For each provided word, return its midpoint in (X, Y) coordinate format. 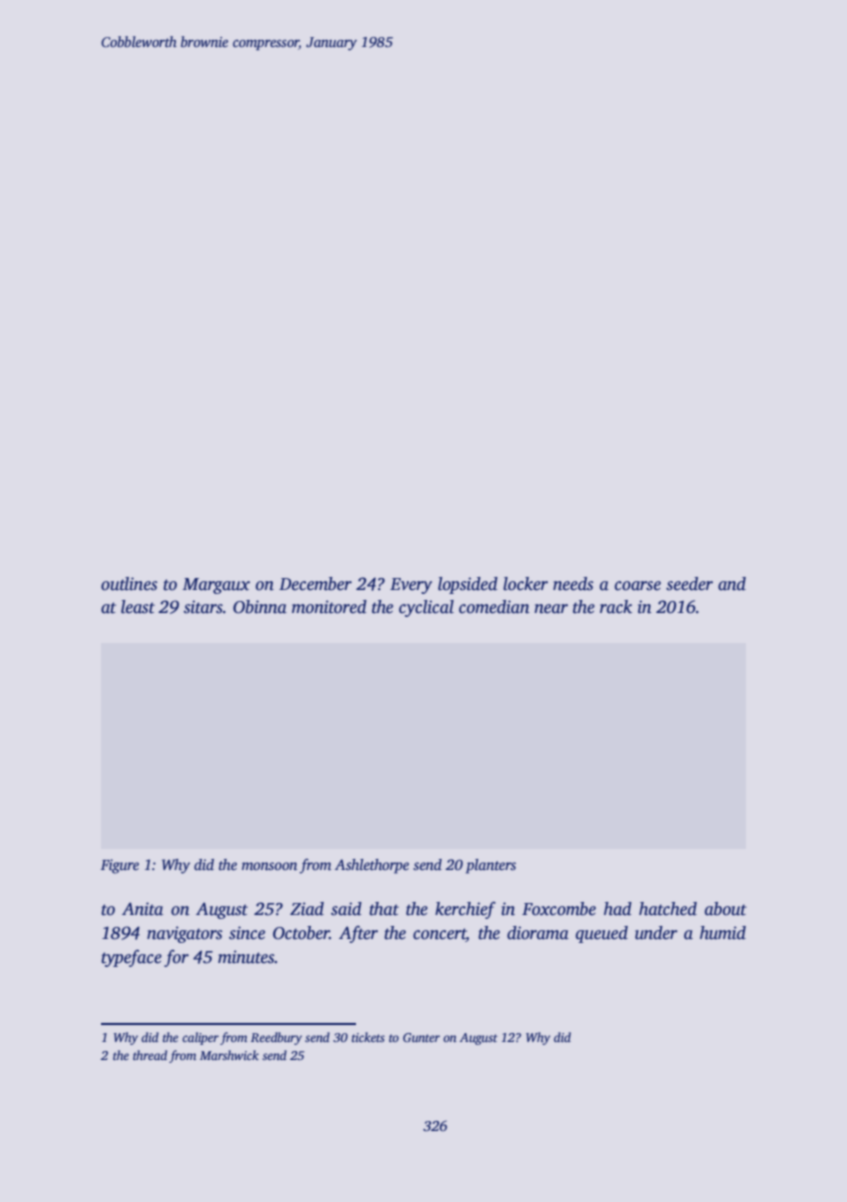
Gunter (421, 1037)
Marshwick (229, 1055)
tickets (368, 1037)
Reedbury (276, 1038)
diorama (538, 933)
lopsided (468, 585)
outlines (129, 584)
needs (573, 584)
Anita (142, 909)
